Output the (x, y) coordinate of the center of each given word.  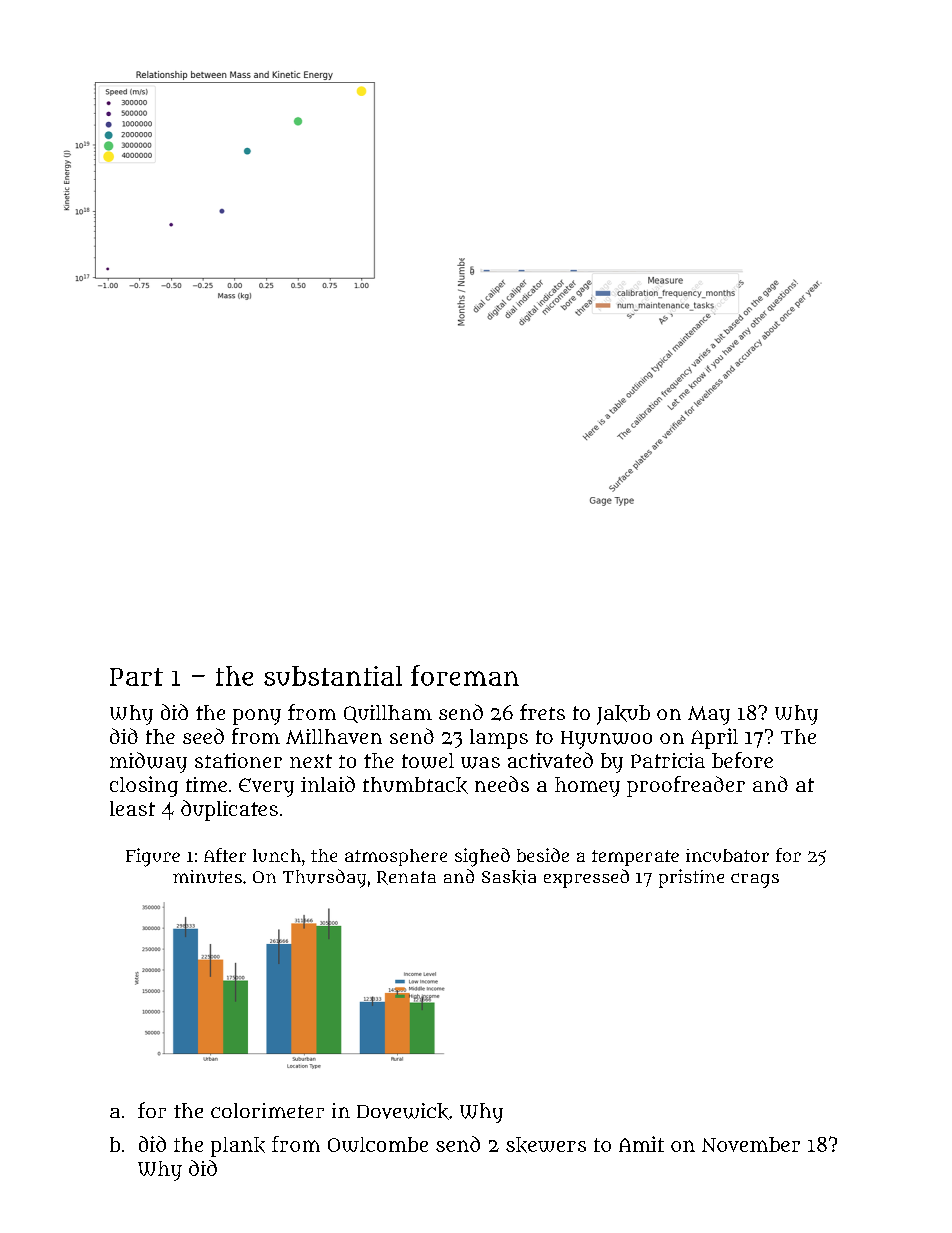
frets (542, 712)
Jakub (623, 715)
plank (238, 1147)
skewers (546, 1145)
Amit (641, 1144)
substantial (333, 676)
